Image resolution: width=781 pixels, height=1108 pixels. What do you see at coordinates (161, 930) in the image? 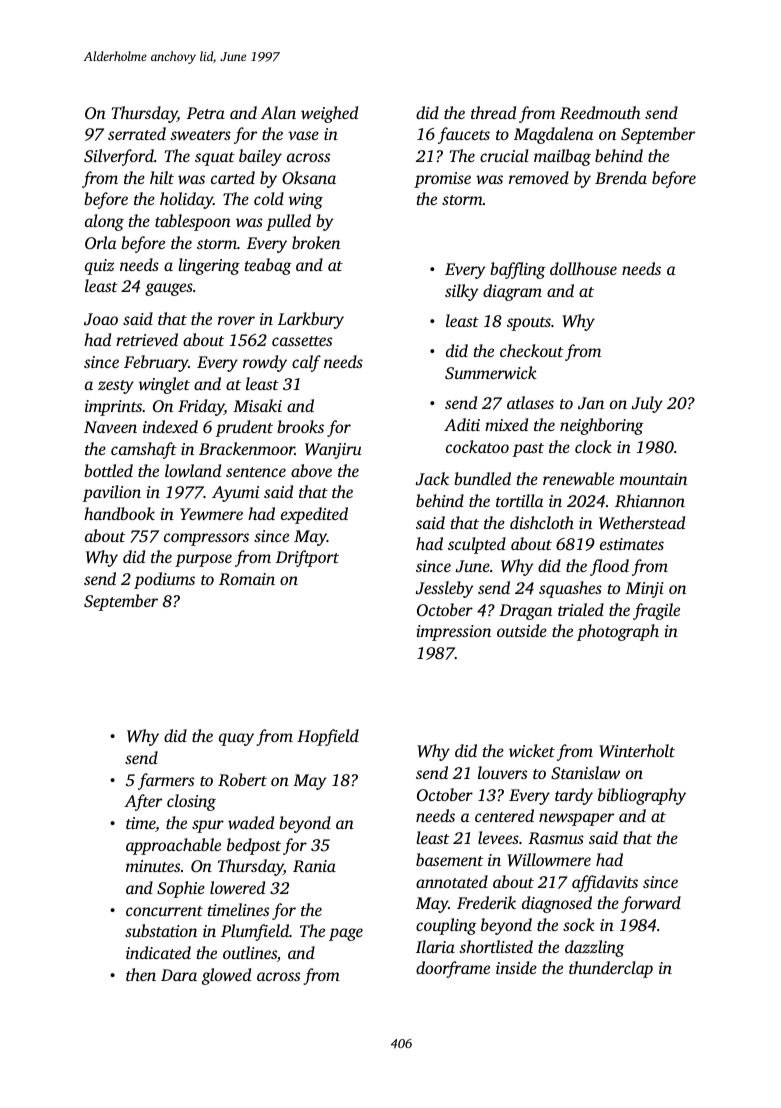
I see `substation` at bounding box center [161, 930].
